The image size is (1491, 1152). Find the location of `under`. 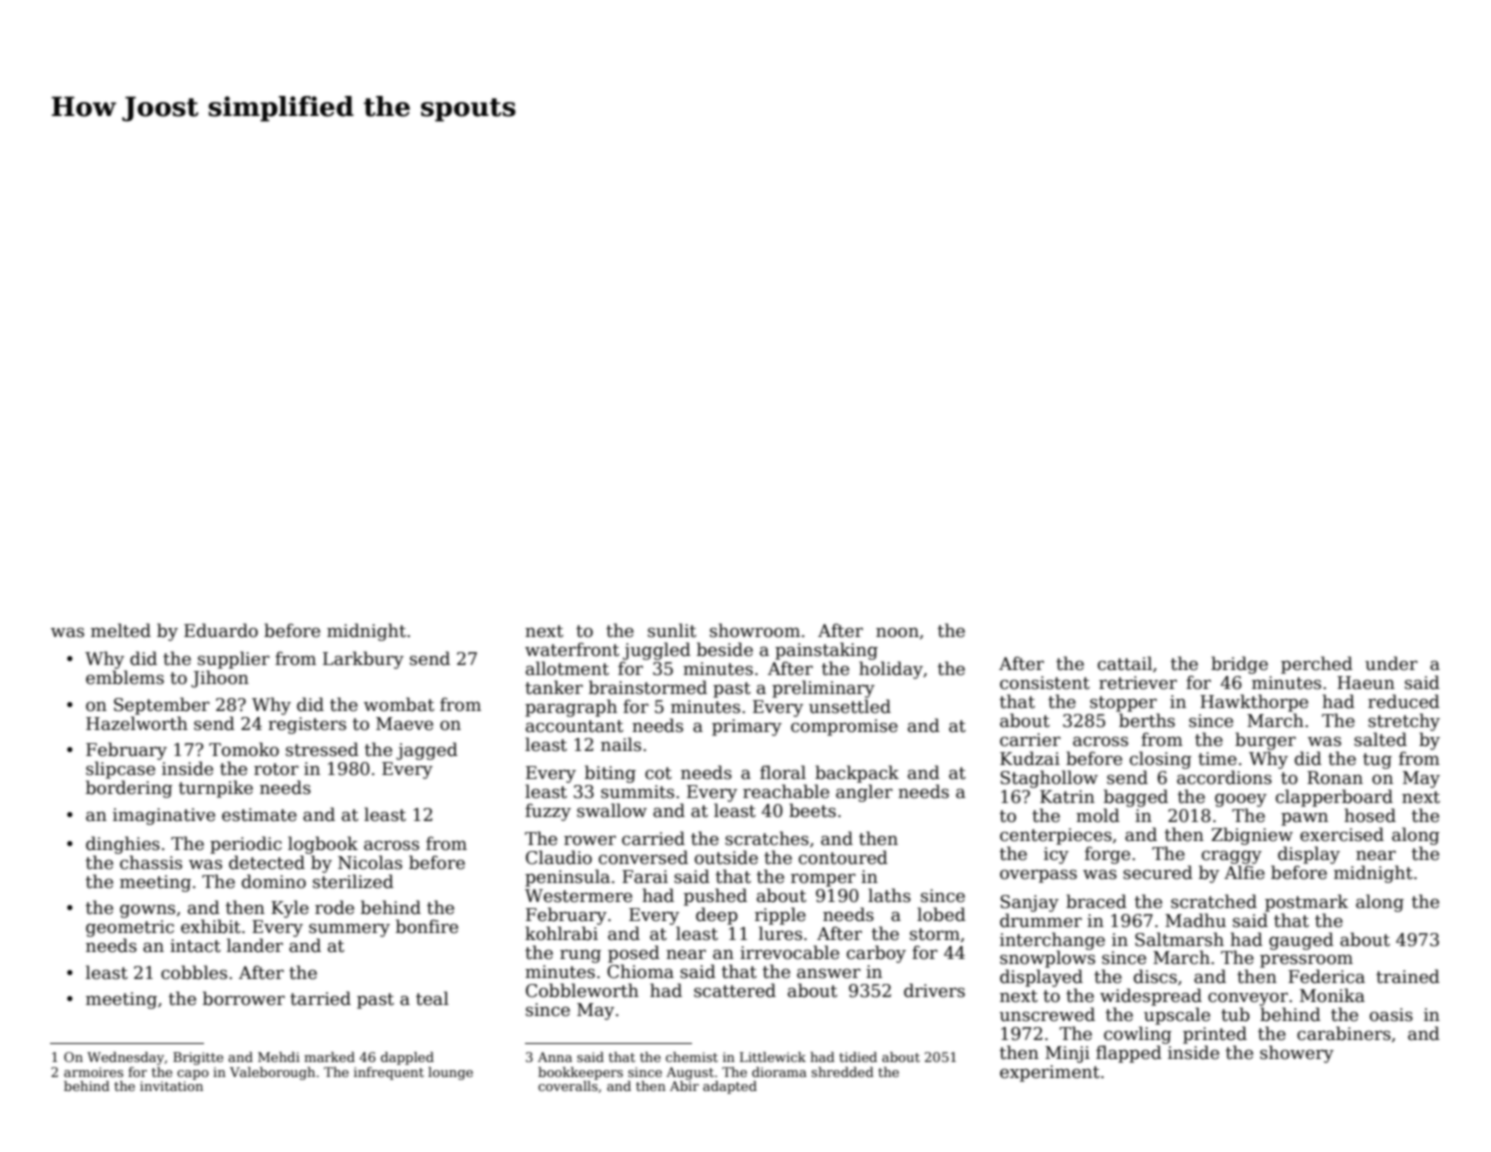

under is located at coordinates (1391, 663).
